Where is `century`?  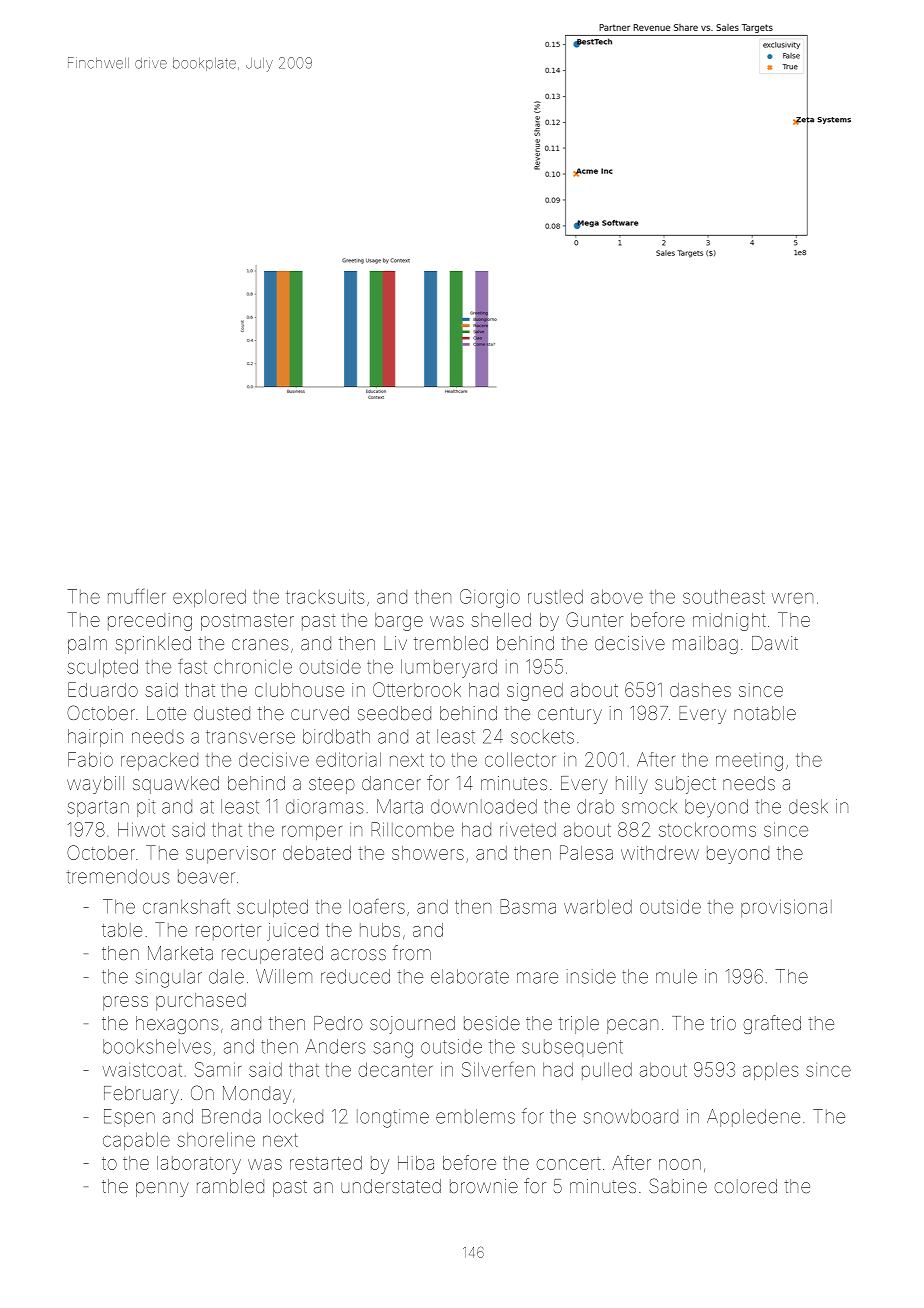 century is located at coordinates (570, 715).
